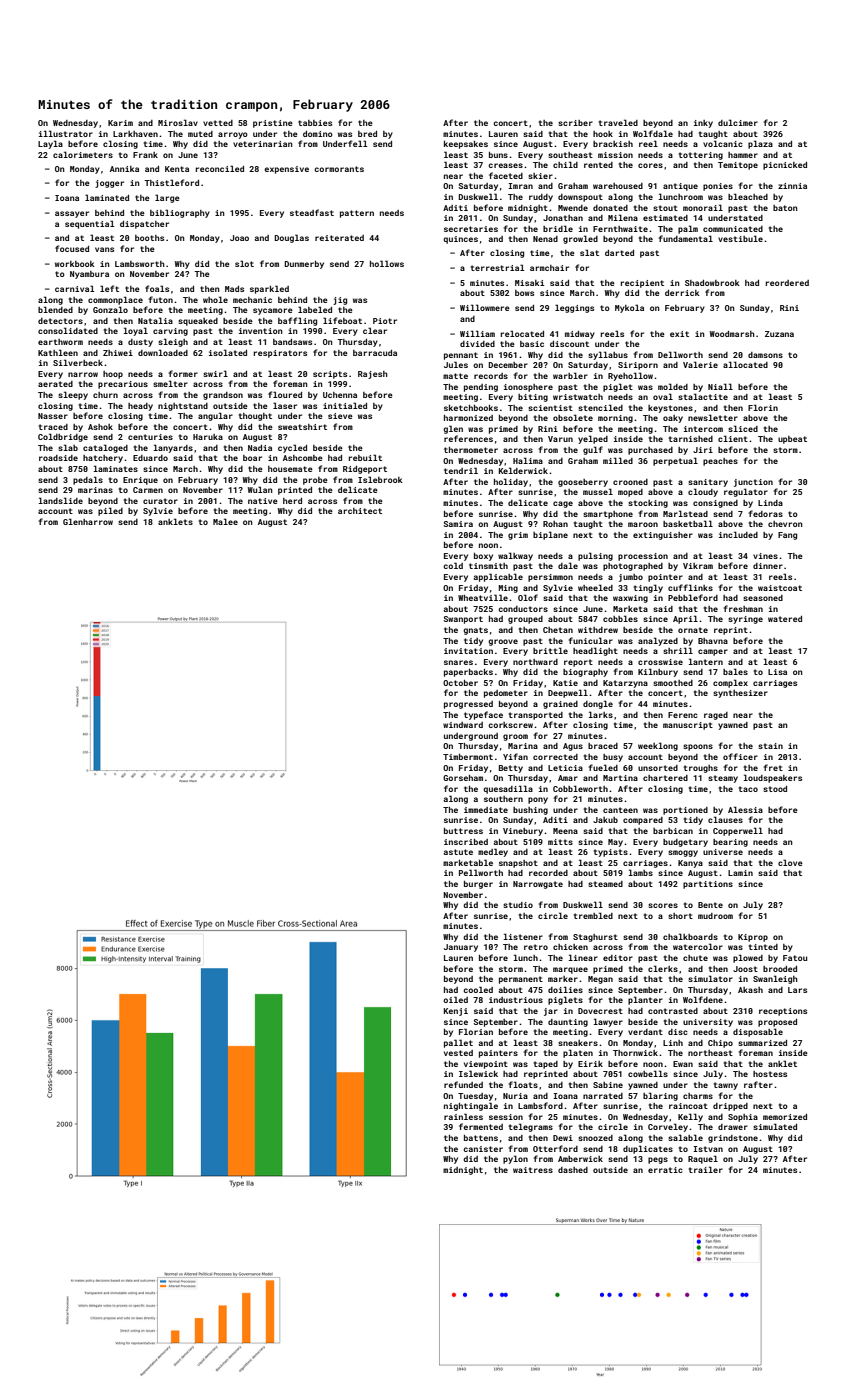 The height and width of the page is (1400, 849). I want to click on Willowmere, so click(485, 307).
